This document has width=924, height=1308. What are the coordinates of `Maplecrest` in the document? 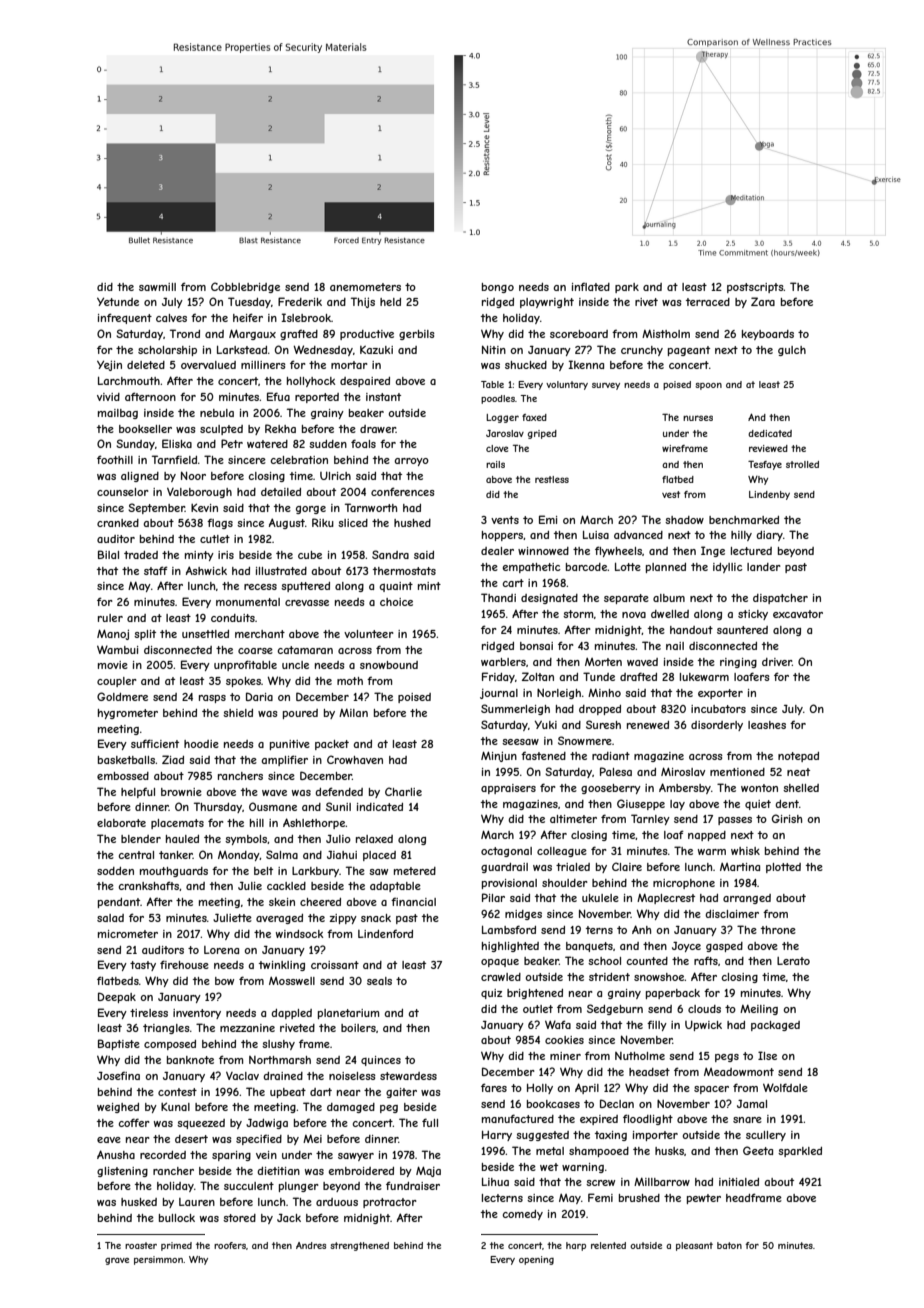 It's located at (666, 899).
